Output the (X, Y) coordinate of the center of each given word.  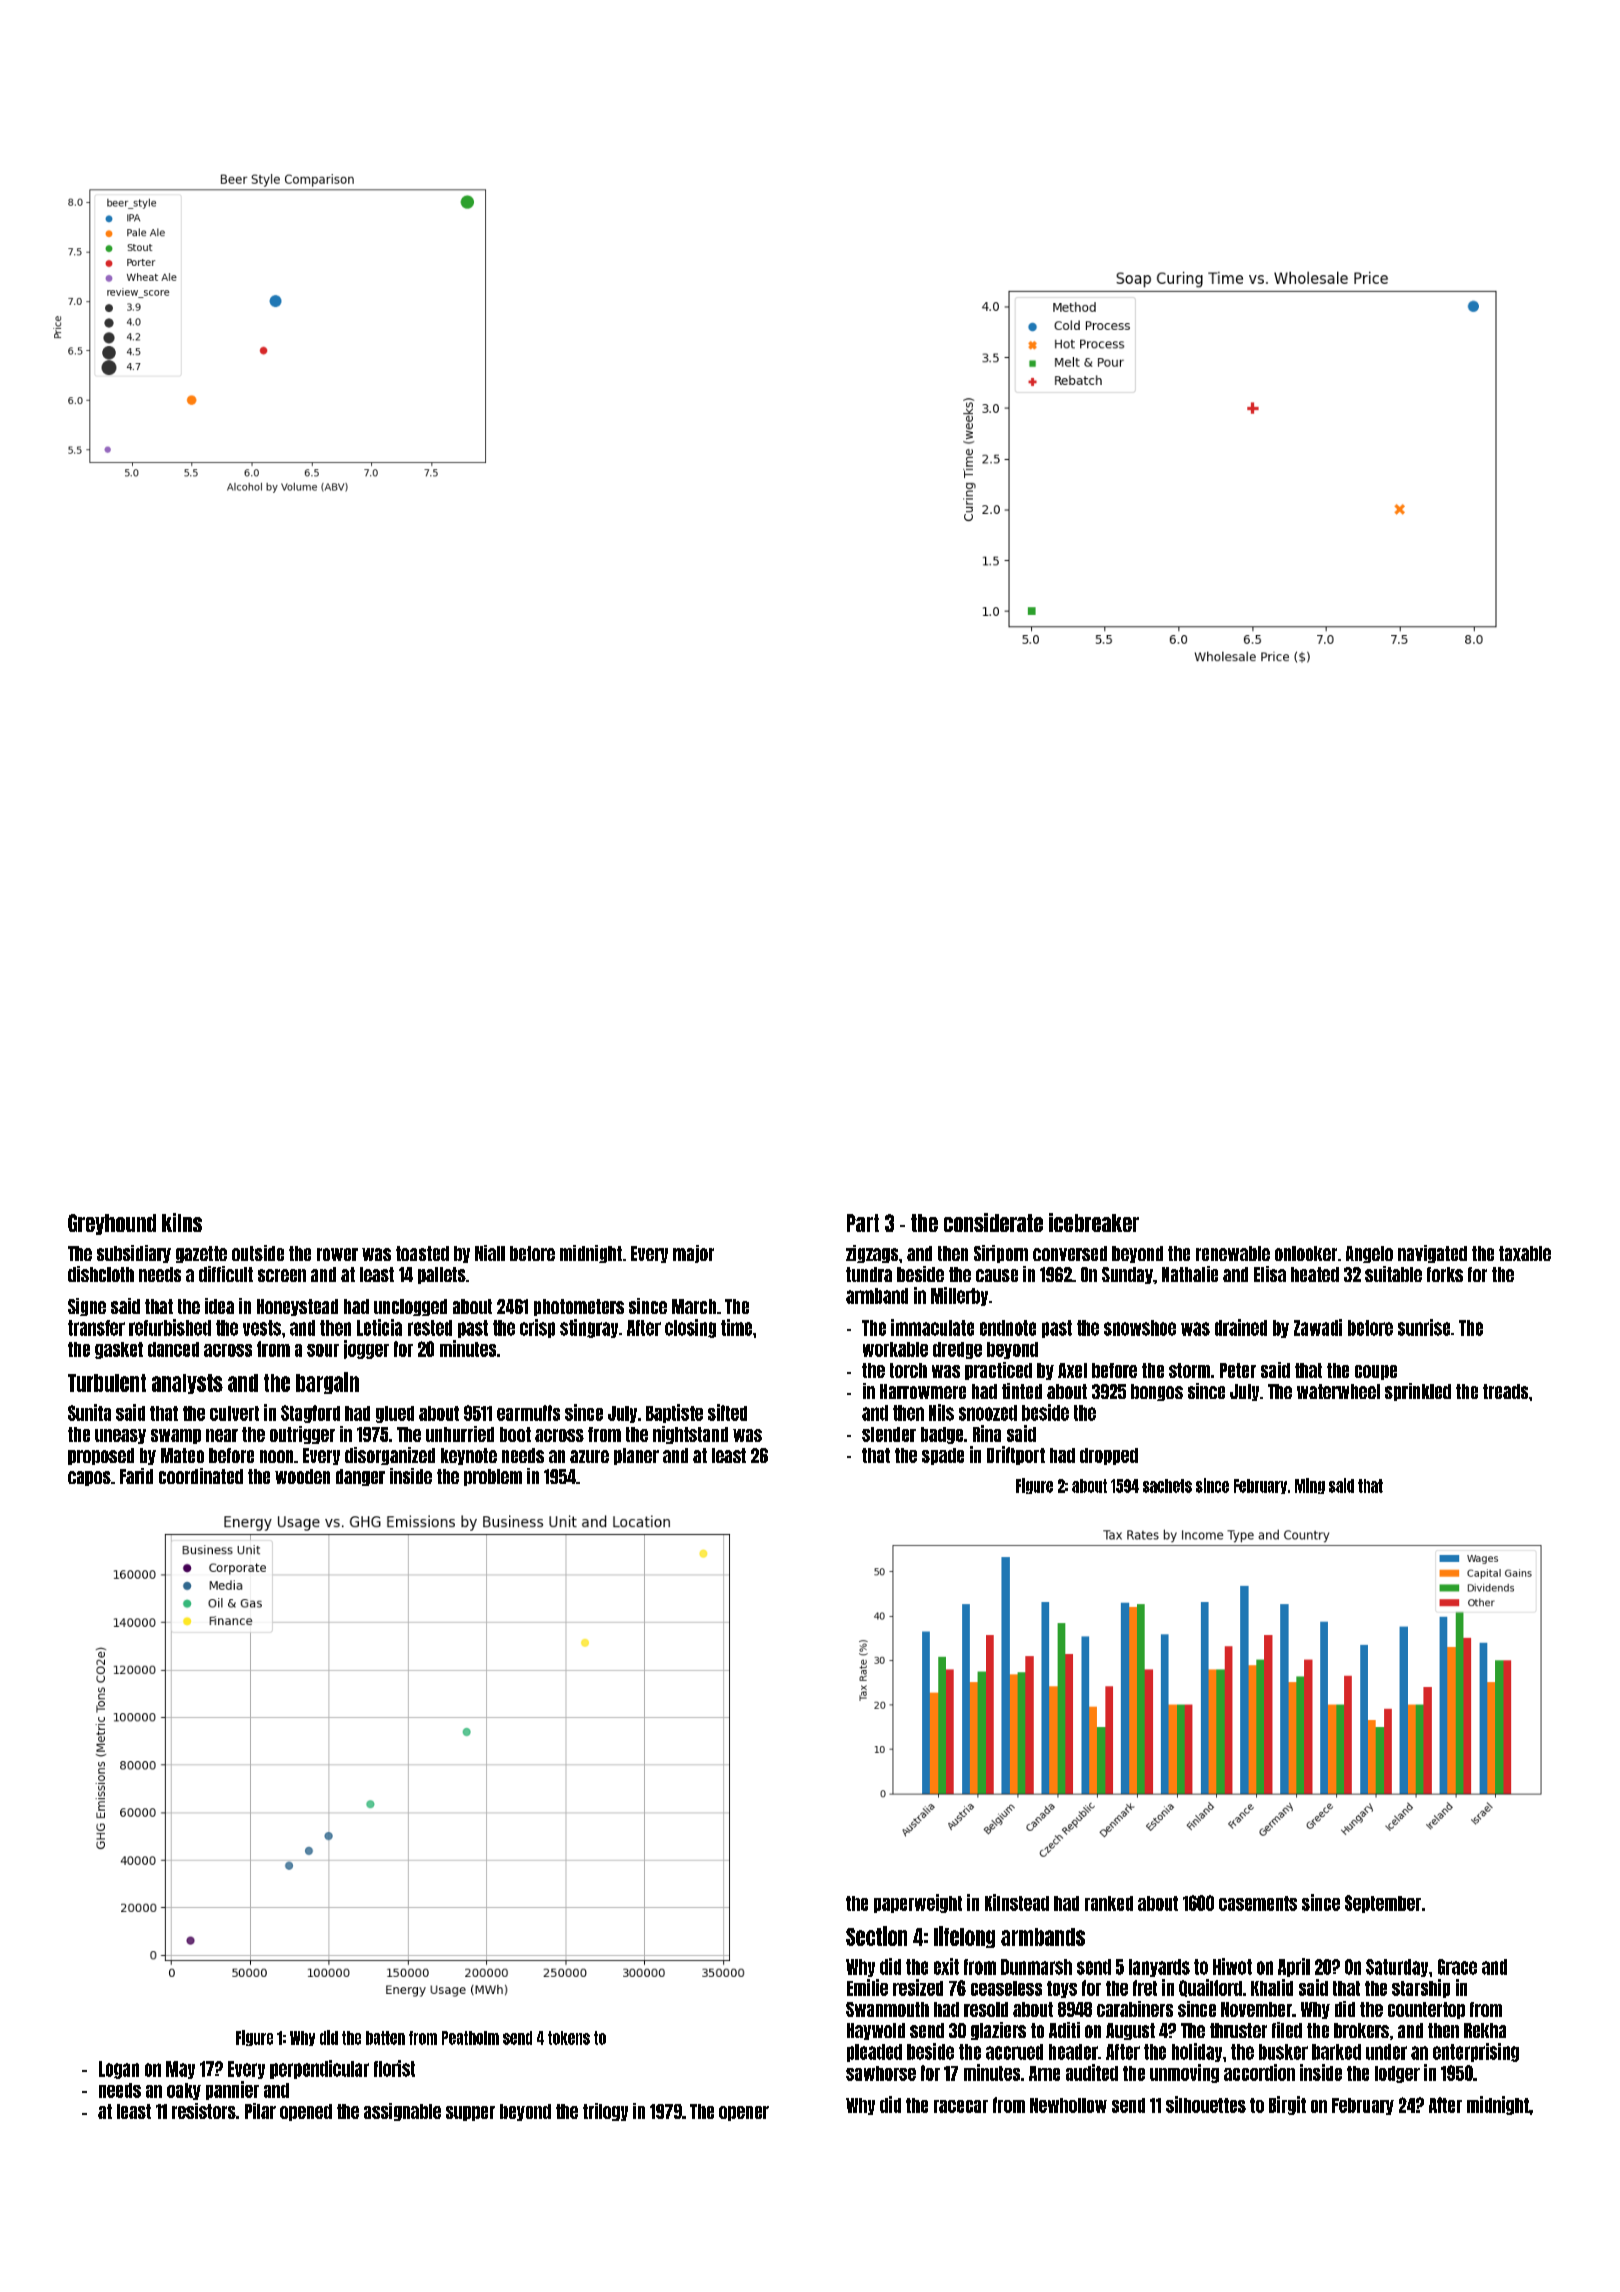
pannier (232, 2090)
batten (385, 2038)
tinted (1022, 1391)
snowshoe (1140, 1328)
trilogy (605, 2112)
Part (863, 1223)
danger (360, 1477)
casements (1258, 1903)
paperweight (918, 1903)
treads (1505, 1391)
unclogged (410, 1307)
